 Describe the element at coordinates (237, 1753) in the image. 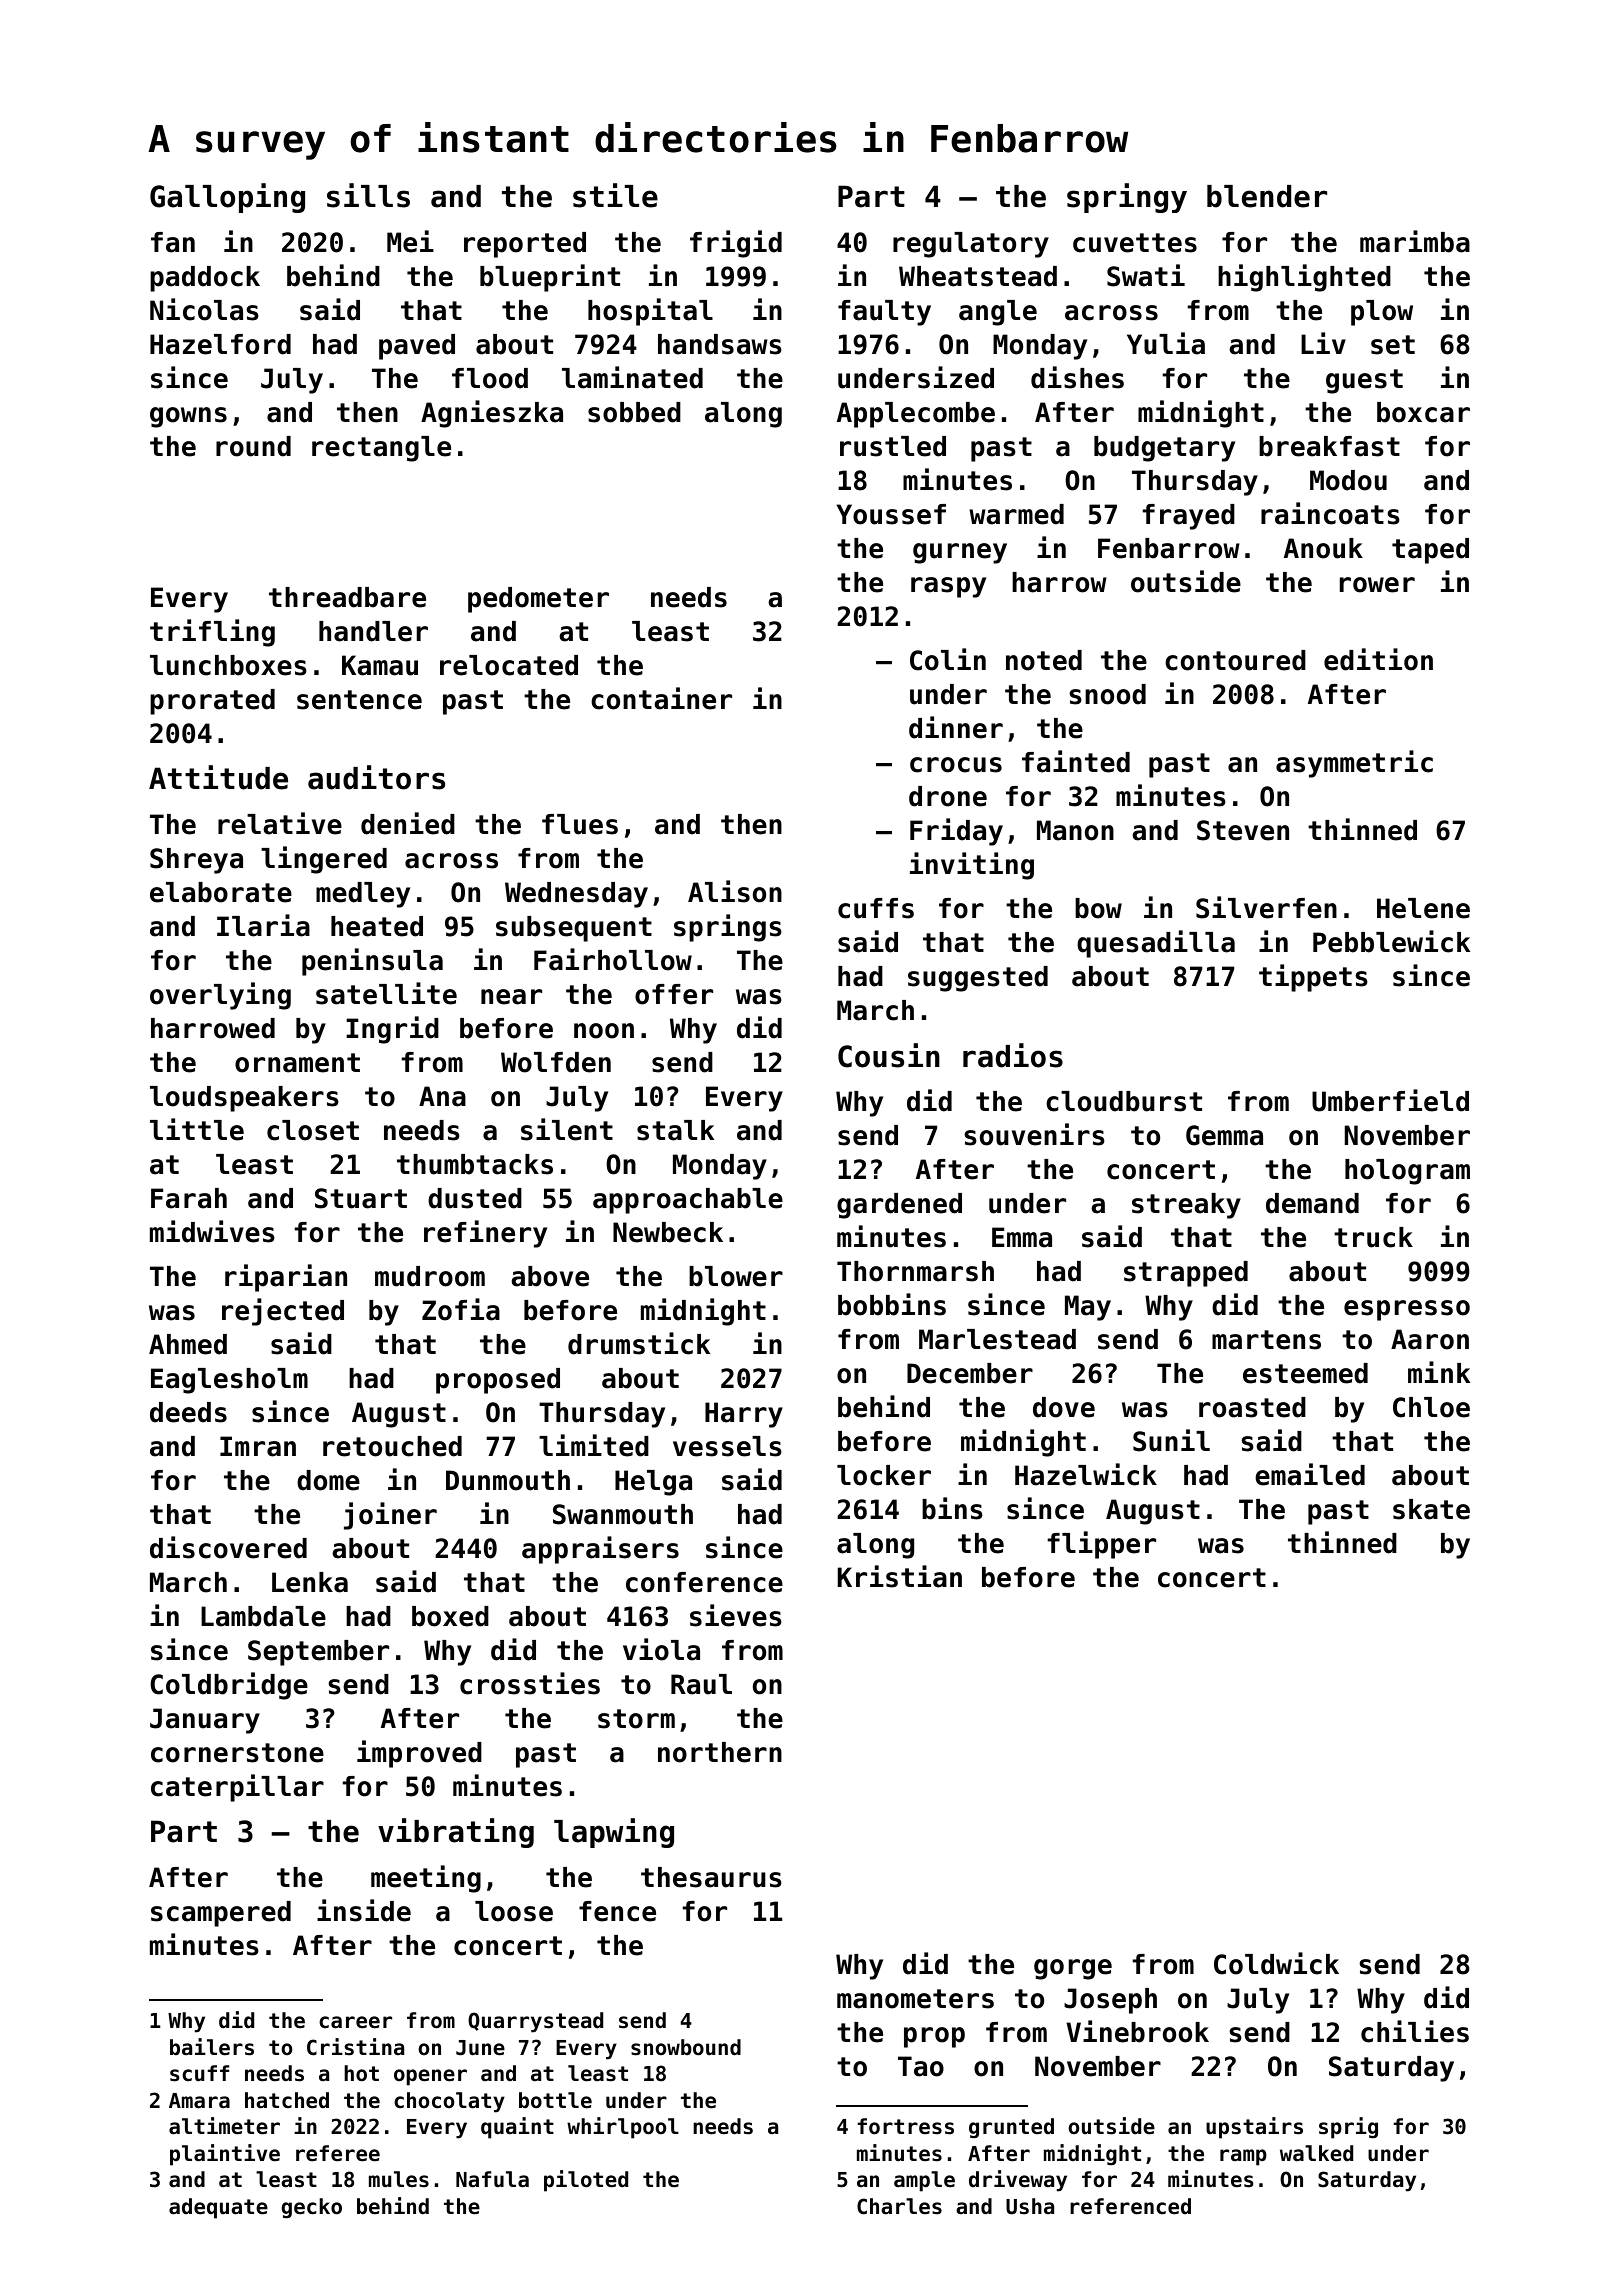

I see `cornerstone` at that location.
